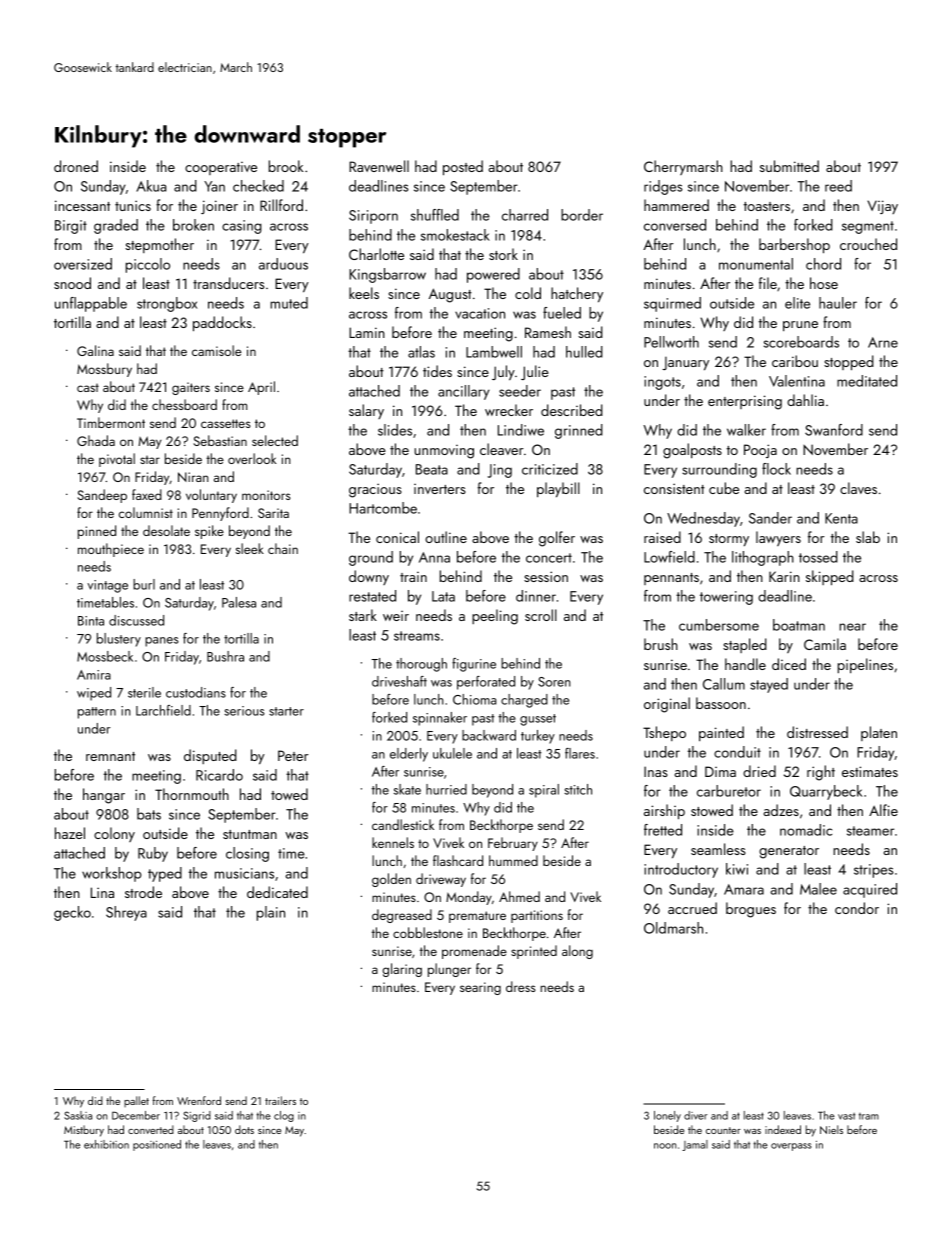 This document has width=952, height=1233. What do you see at coordinates (149, 814) in the document?
I see `bats` at bounding box center [149, 814].
